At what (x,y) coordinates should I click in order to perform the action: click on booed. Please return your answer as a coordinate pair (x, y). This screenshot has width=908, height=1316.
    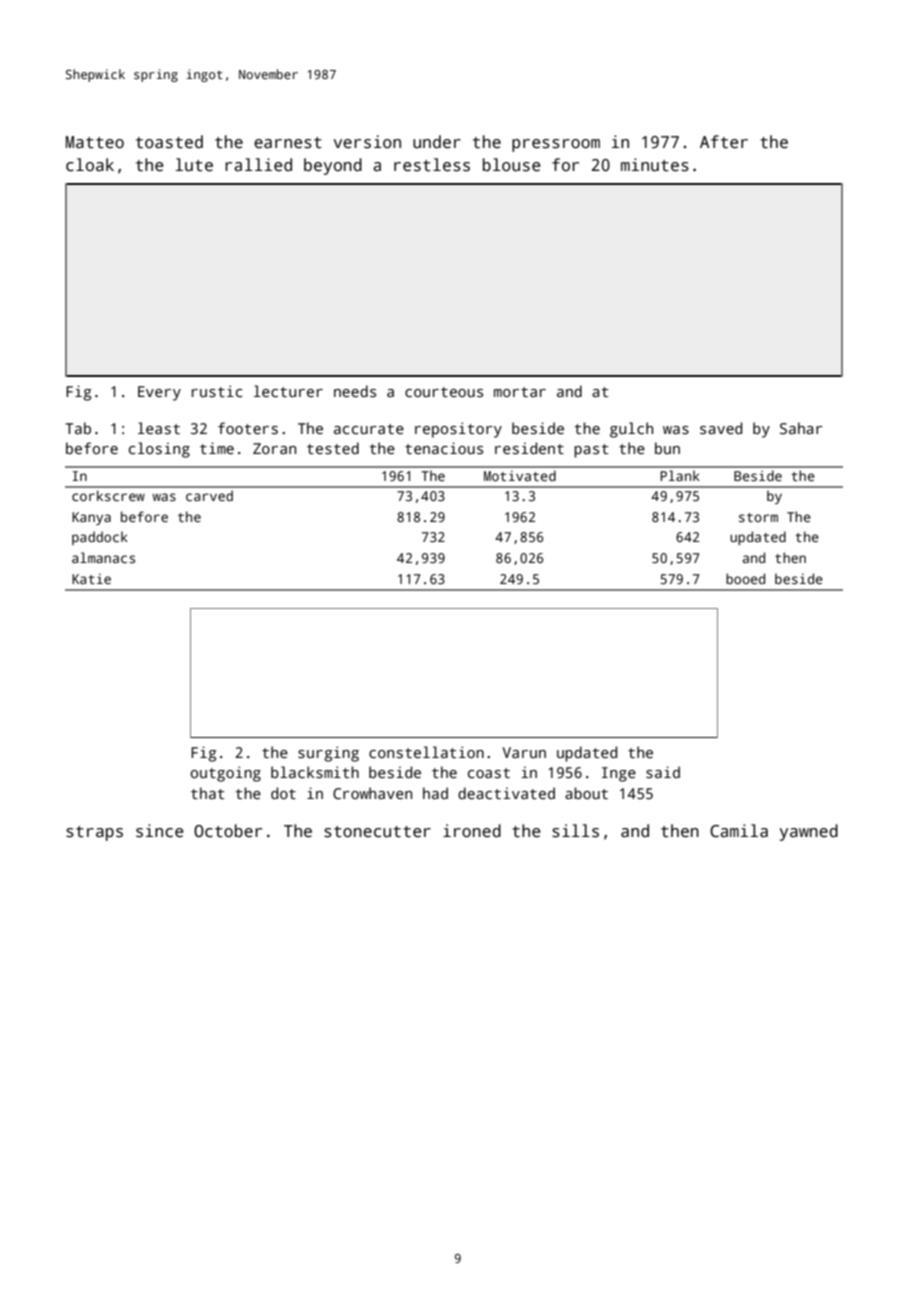
    Looking at the image, I should click on (745, 578).
